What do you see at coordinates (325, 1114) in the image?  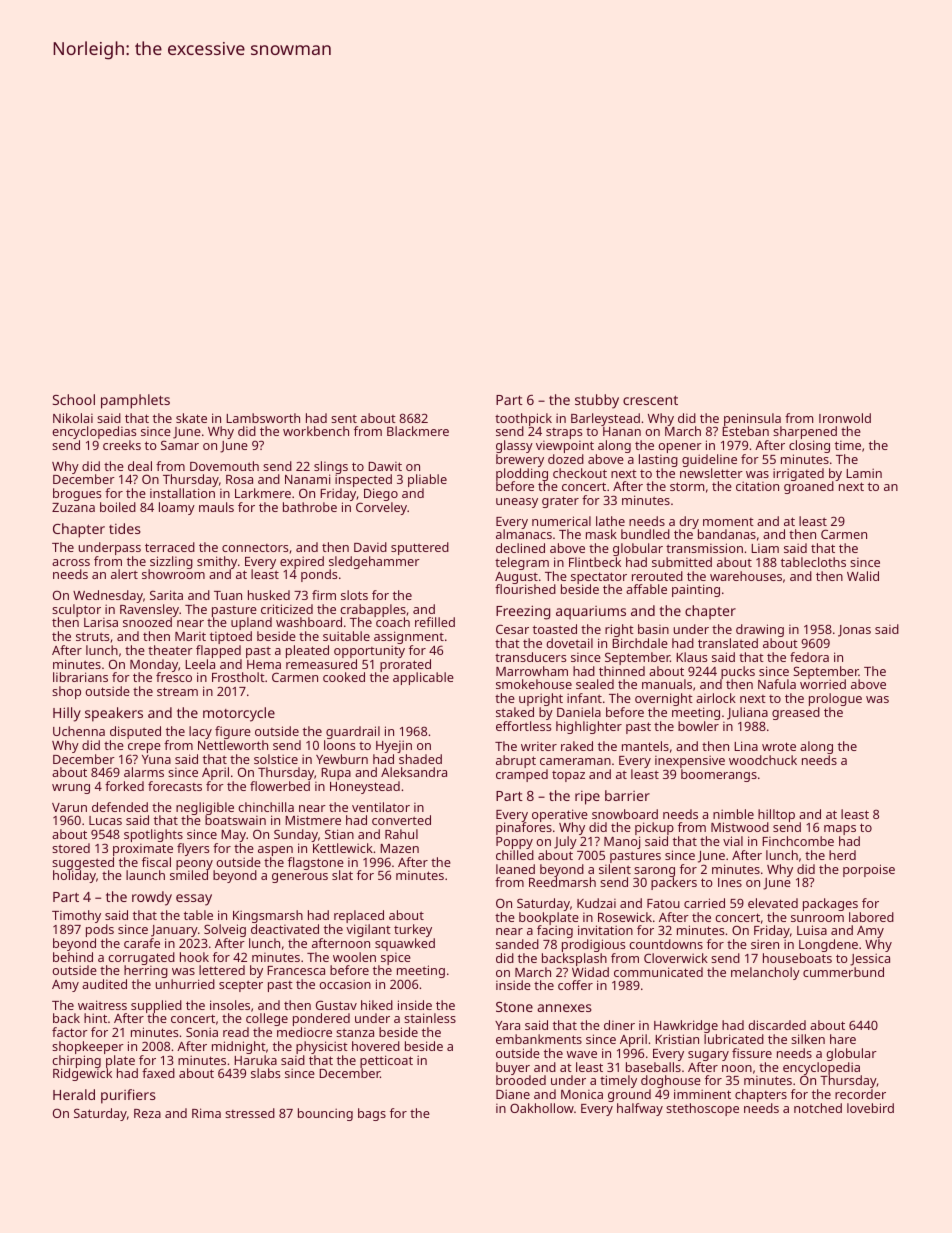 I see `bouncing` at bounding box center [325, 1114].
